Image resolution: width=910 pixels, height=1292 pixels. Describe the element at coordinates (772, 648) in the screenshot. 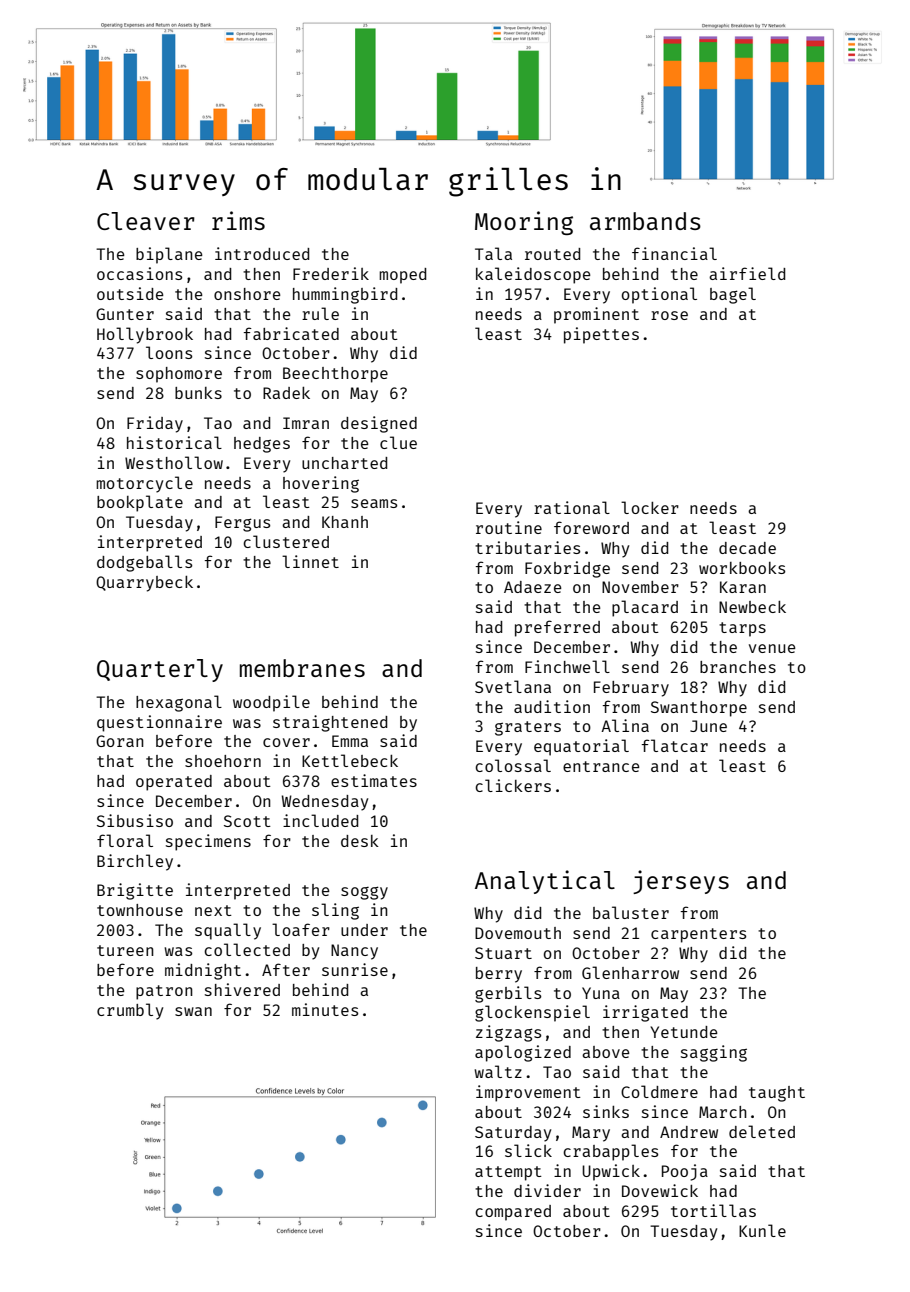

I see `venue` at that location.
